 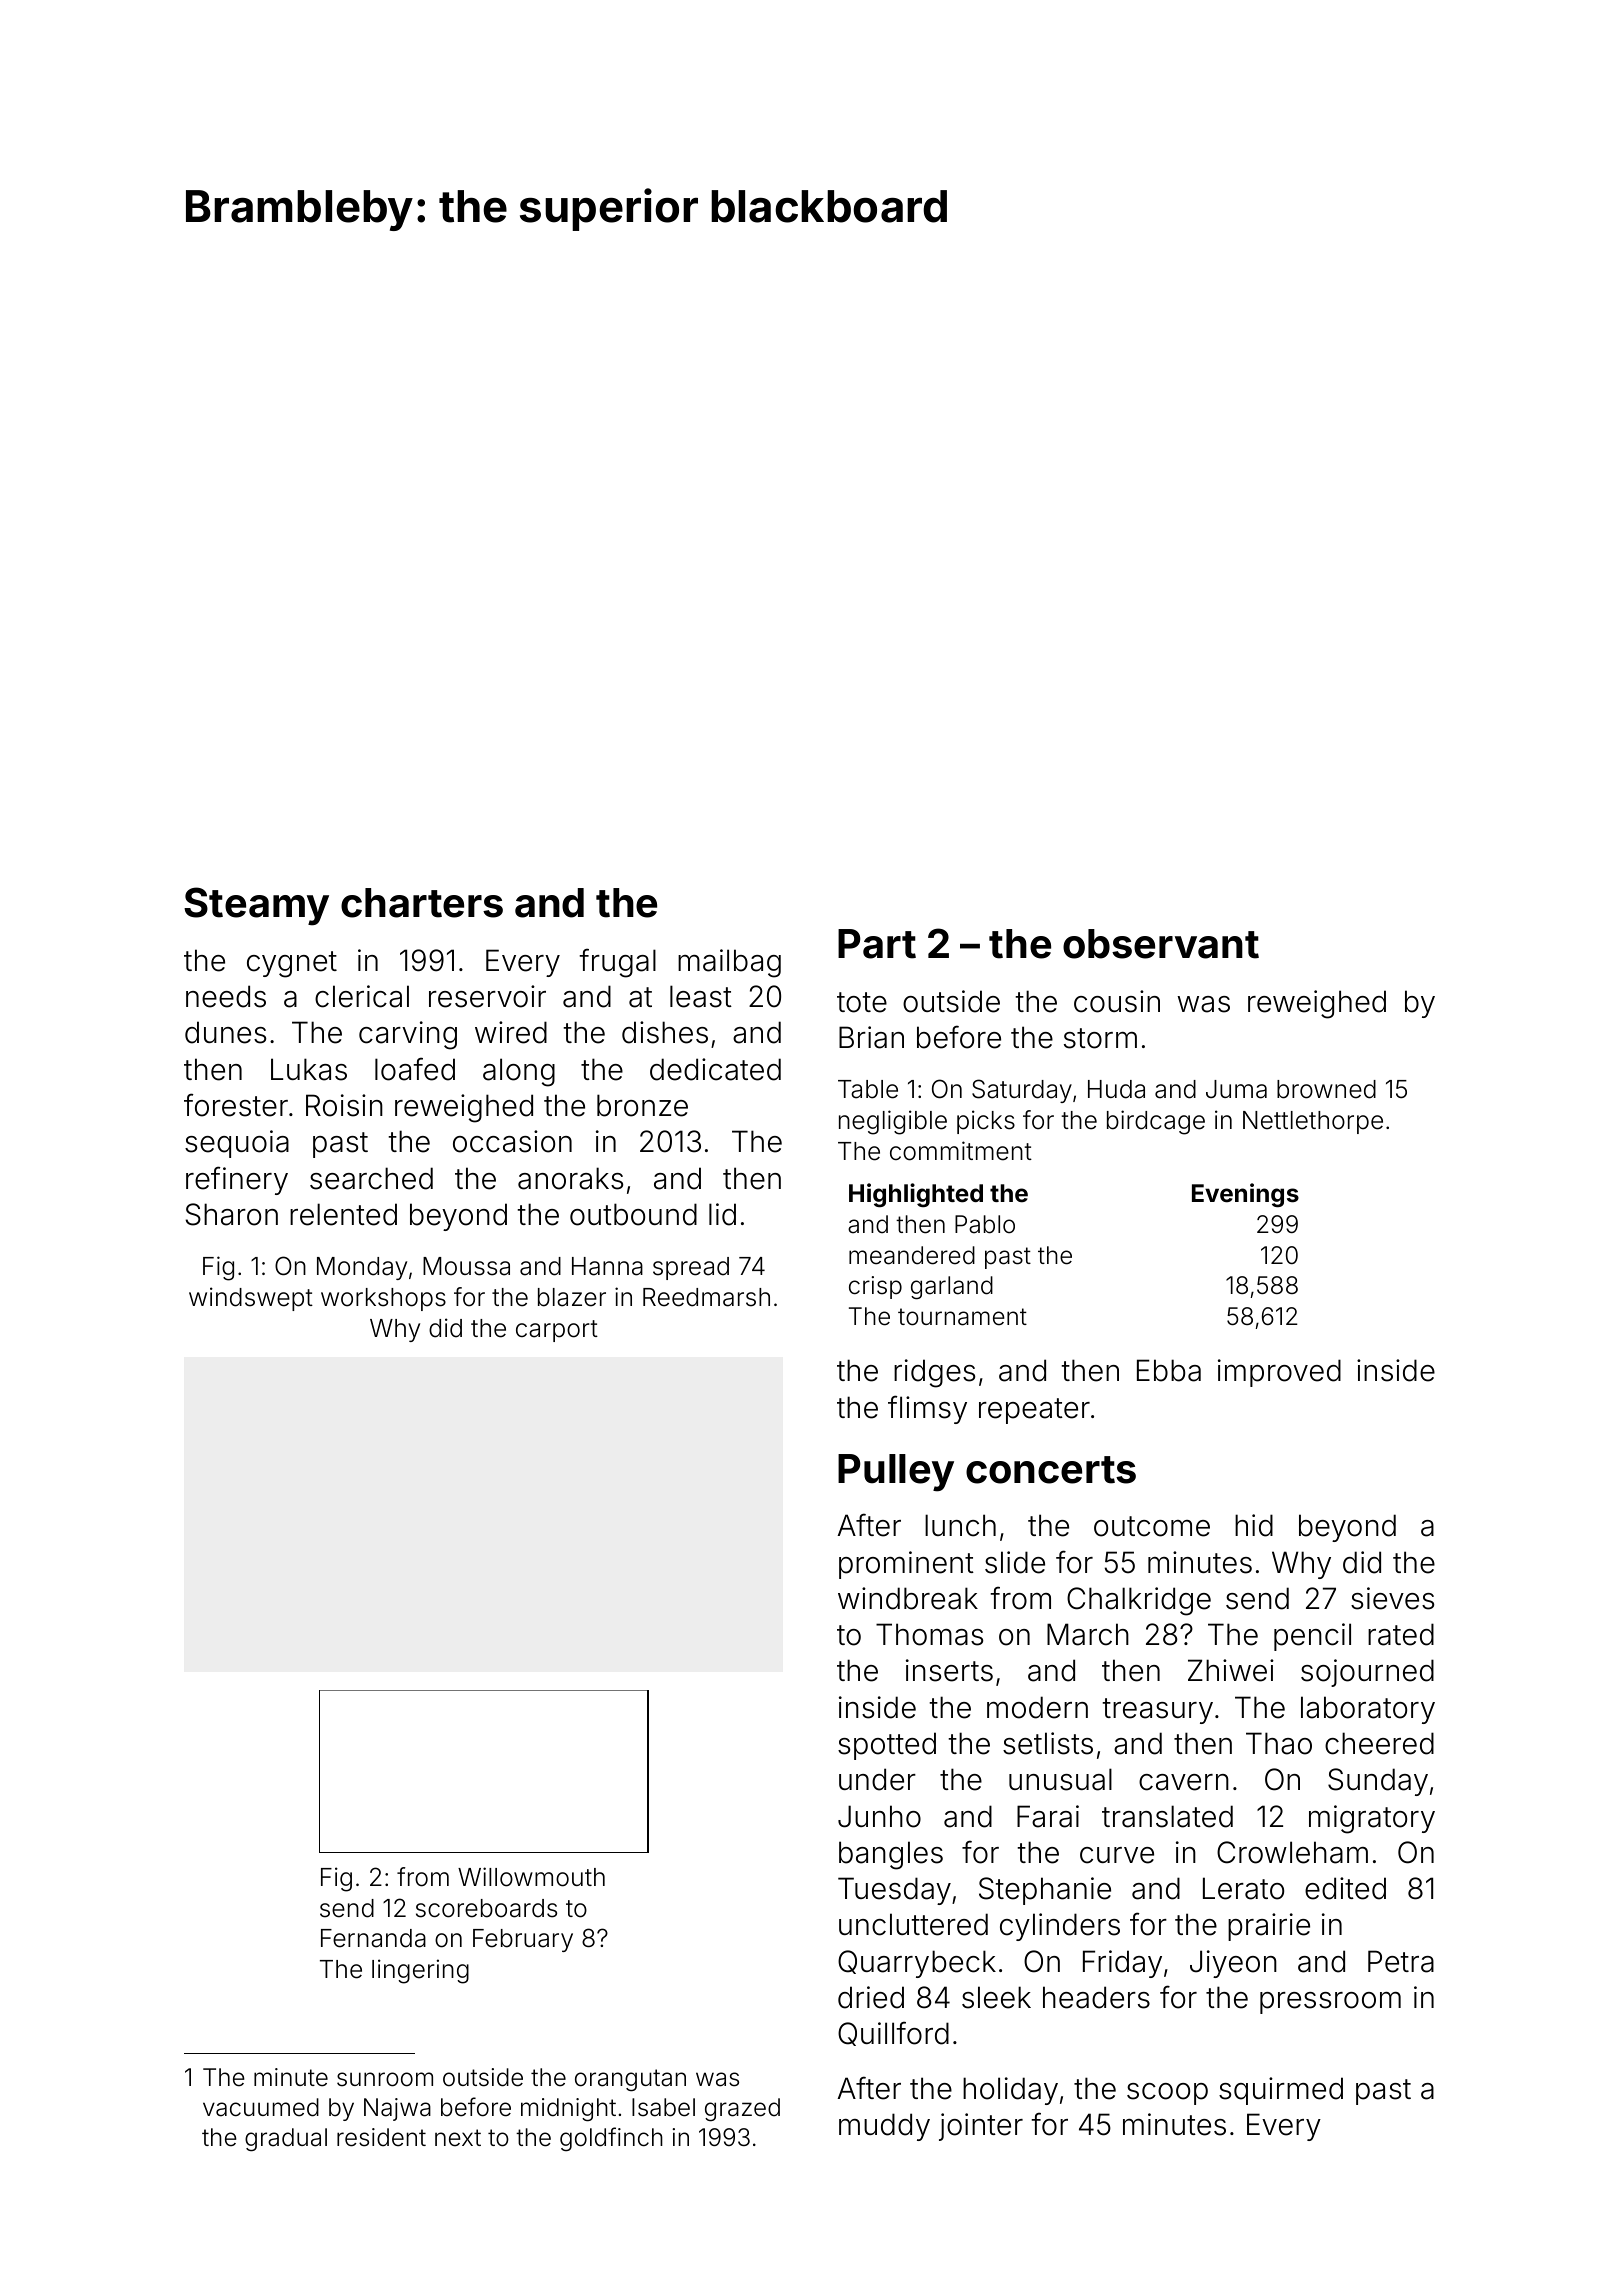 I want to click on charters, so click(x=422, y=903).
